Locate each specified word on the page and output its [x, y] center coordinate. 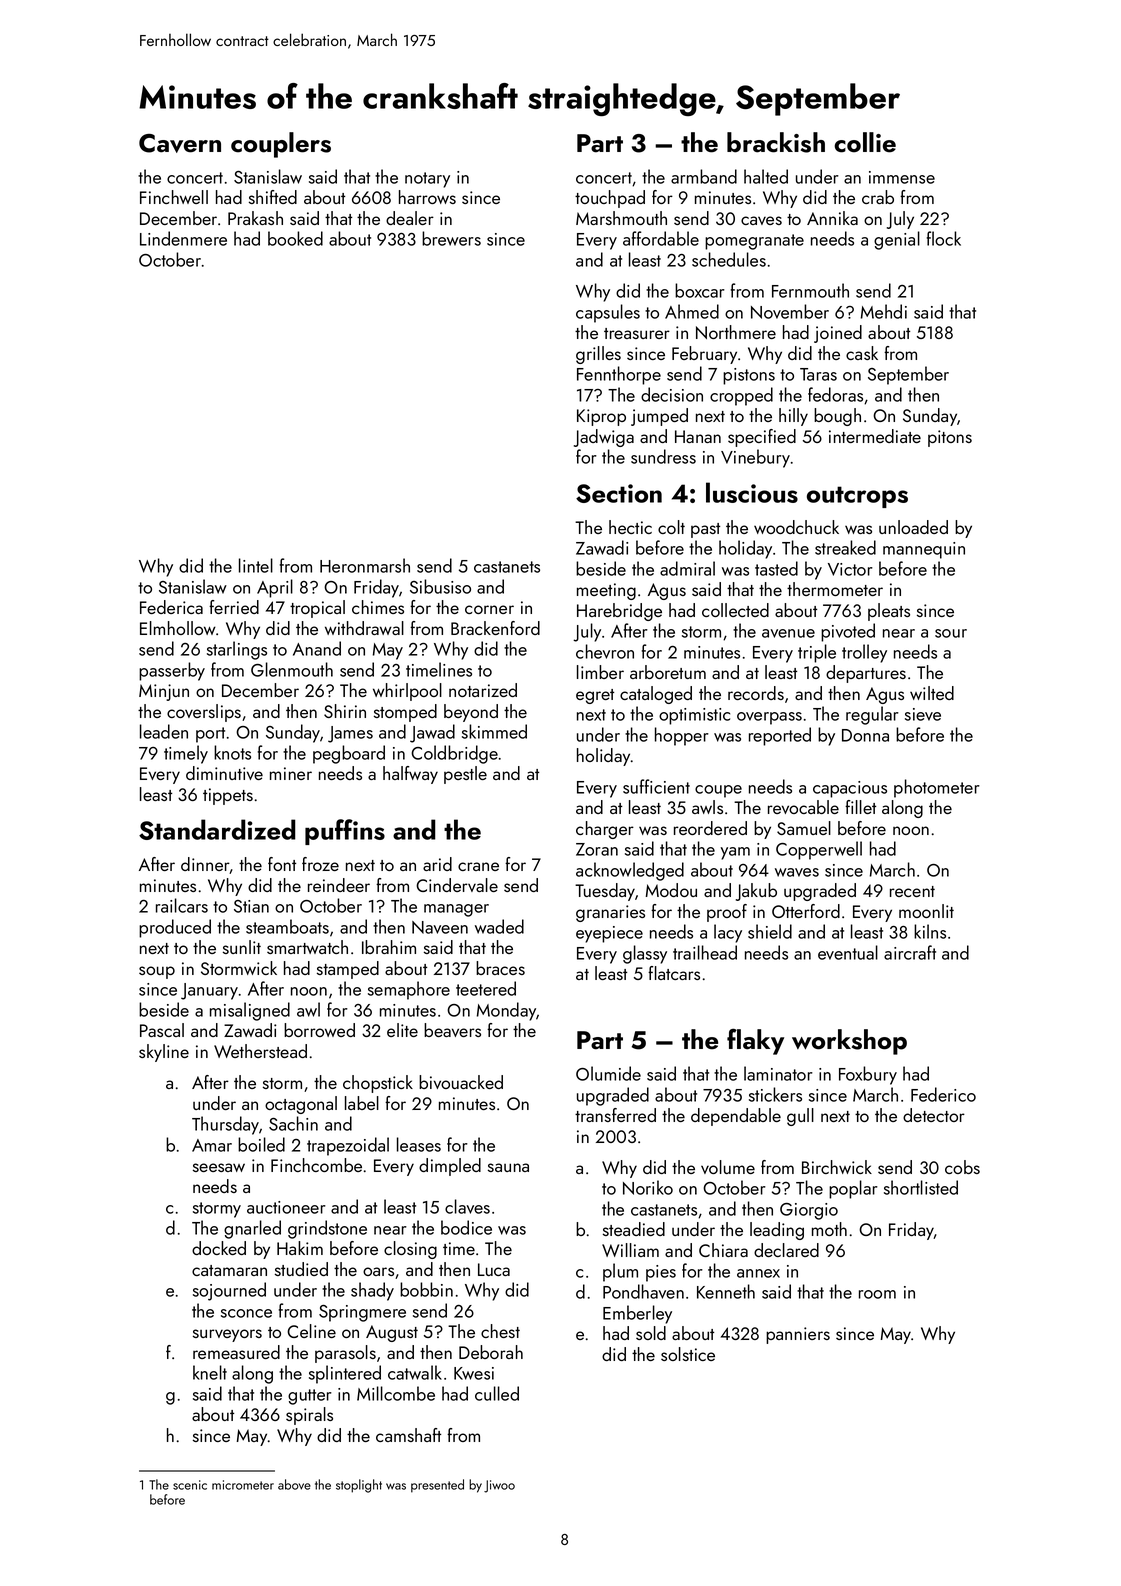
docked [219, 1248]
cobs [962, 1167]
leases [419, 1144]
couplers [281, 145]
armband [704, 176]
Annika [832, 218]
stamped [348, 970]
